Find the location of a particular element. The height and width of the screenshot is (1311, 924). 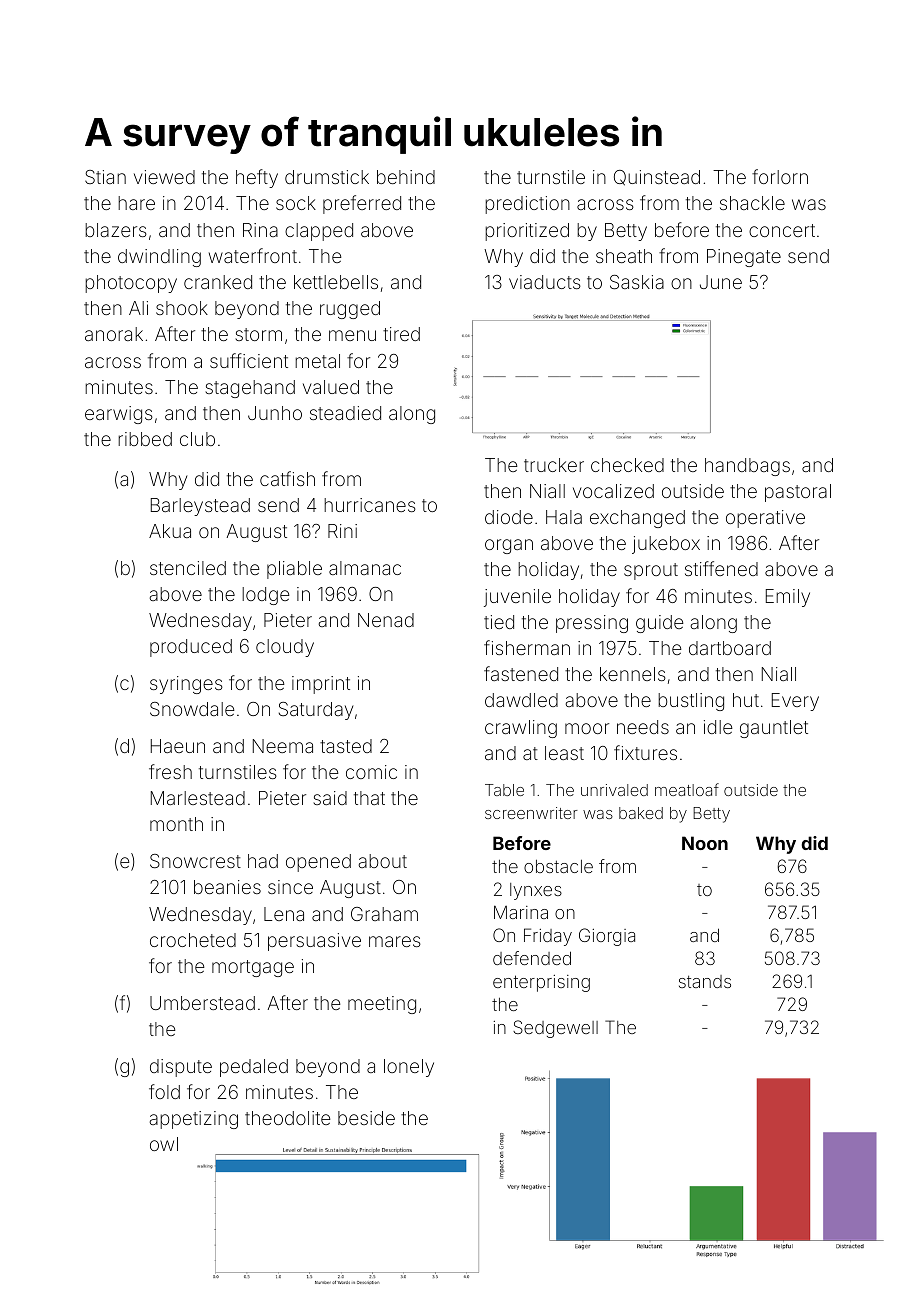

stenciled is located at coordinates (188, 568).
